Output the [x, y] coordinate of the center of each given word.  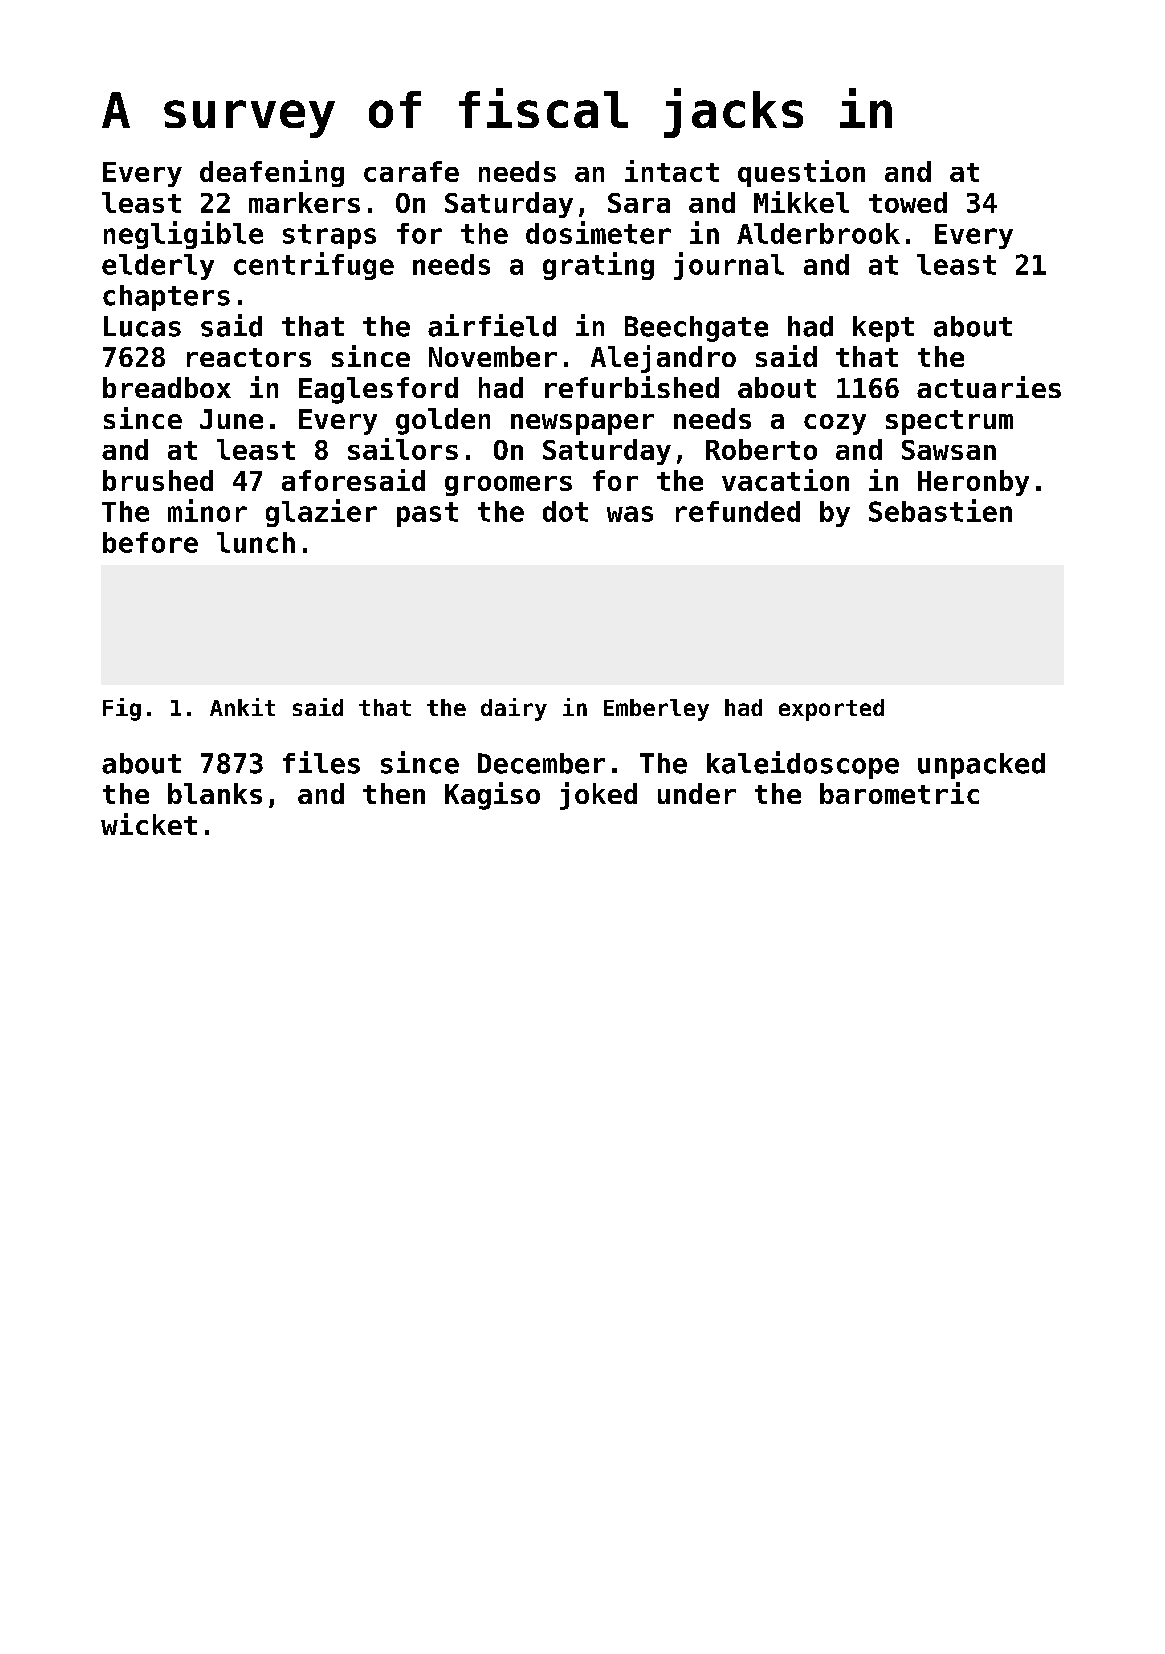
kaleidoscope [803, 765]
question [801, 173]
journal [729, 266]
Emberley [656, 710]
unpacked [981, 766]
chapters [166, 298]
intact [672, 171]
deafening [272, 173]
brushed [158, 480]
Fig [122, 709]
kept [883, 329]
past [427, 514]
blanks [215, 793]
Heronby [973, 483]
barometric [899, 793]
